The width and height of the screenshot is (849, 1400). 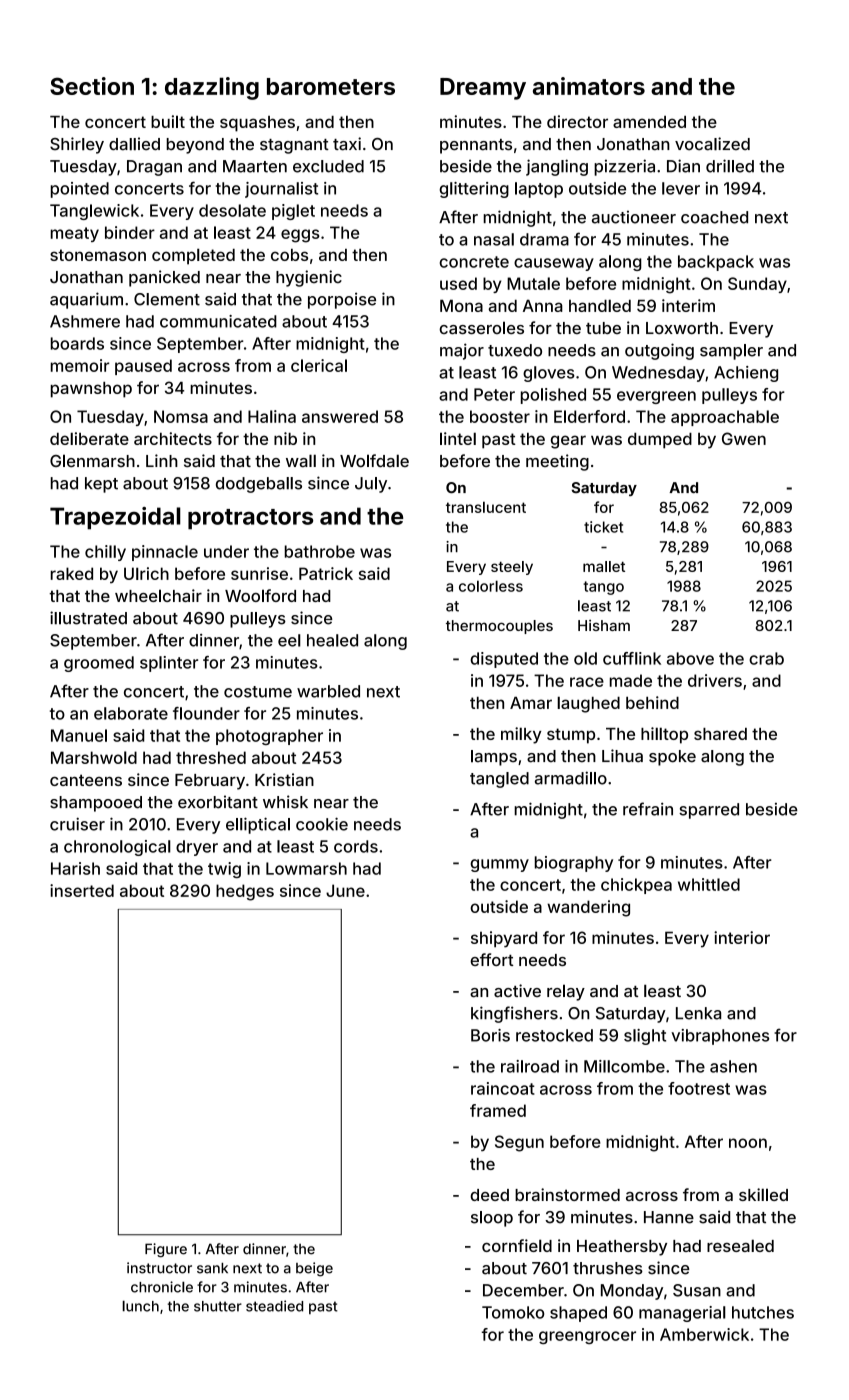 I want to click on Tomoko, so click(x=513, y=1312).
